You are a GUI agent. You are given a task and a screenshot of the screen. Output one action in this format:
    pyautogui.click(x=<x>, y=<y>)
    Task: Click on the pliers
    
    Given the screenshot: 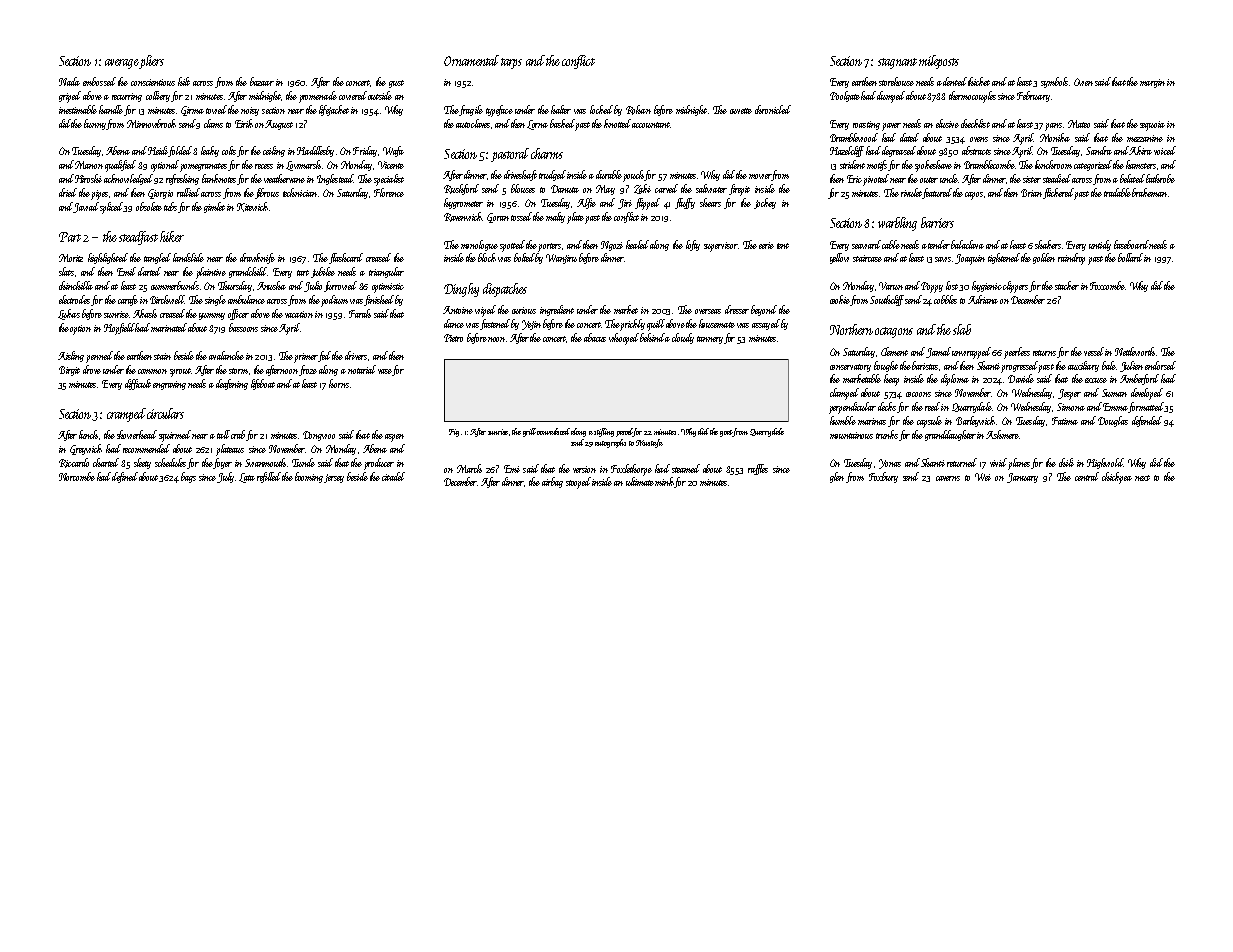 What is the action you would take?
    pyautogui.click(x=152, y=62)
